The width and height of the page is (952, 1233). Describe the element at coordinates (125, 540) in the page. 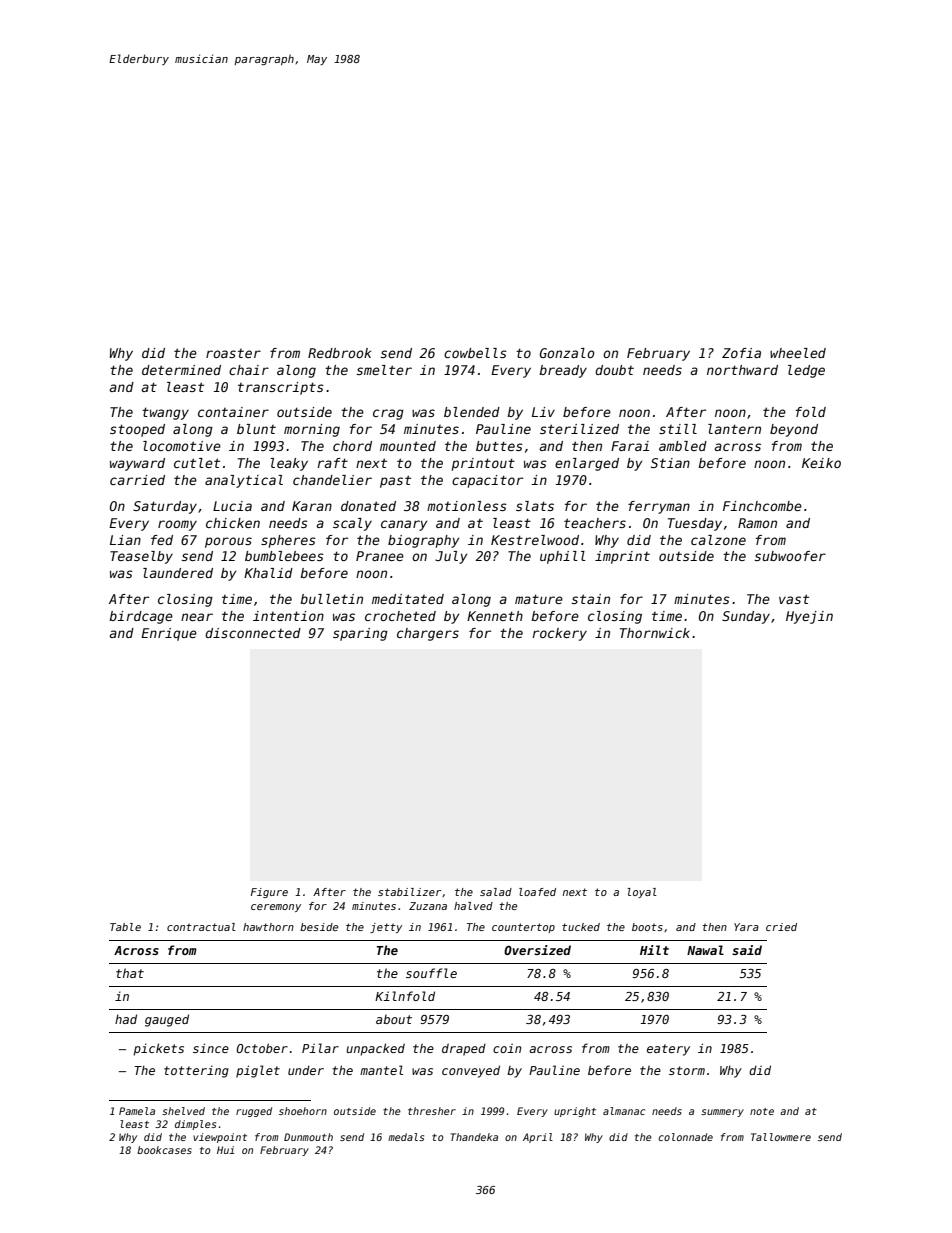

I see `Lian` at that location.
